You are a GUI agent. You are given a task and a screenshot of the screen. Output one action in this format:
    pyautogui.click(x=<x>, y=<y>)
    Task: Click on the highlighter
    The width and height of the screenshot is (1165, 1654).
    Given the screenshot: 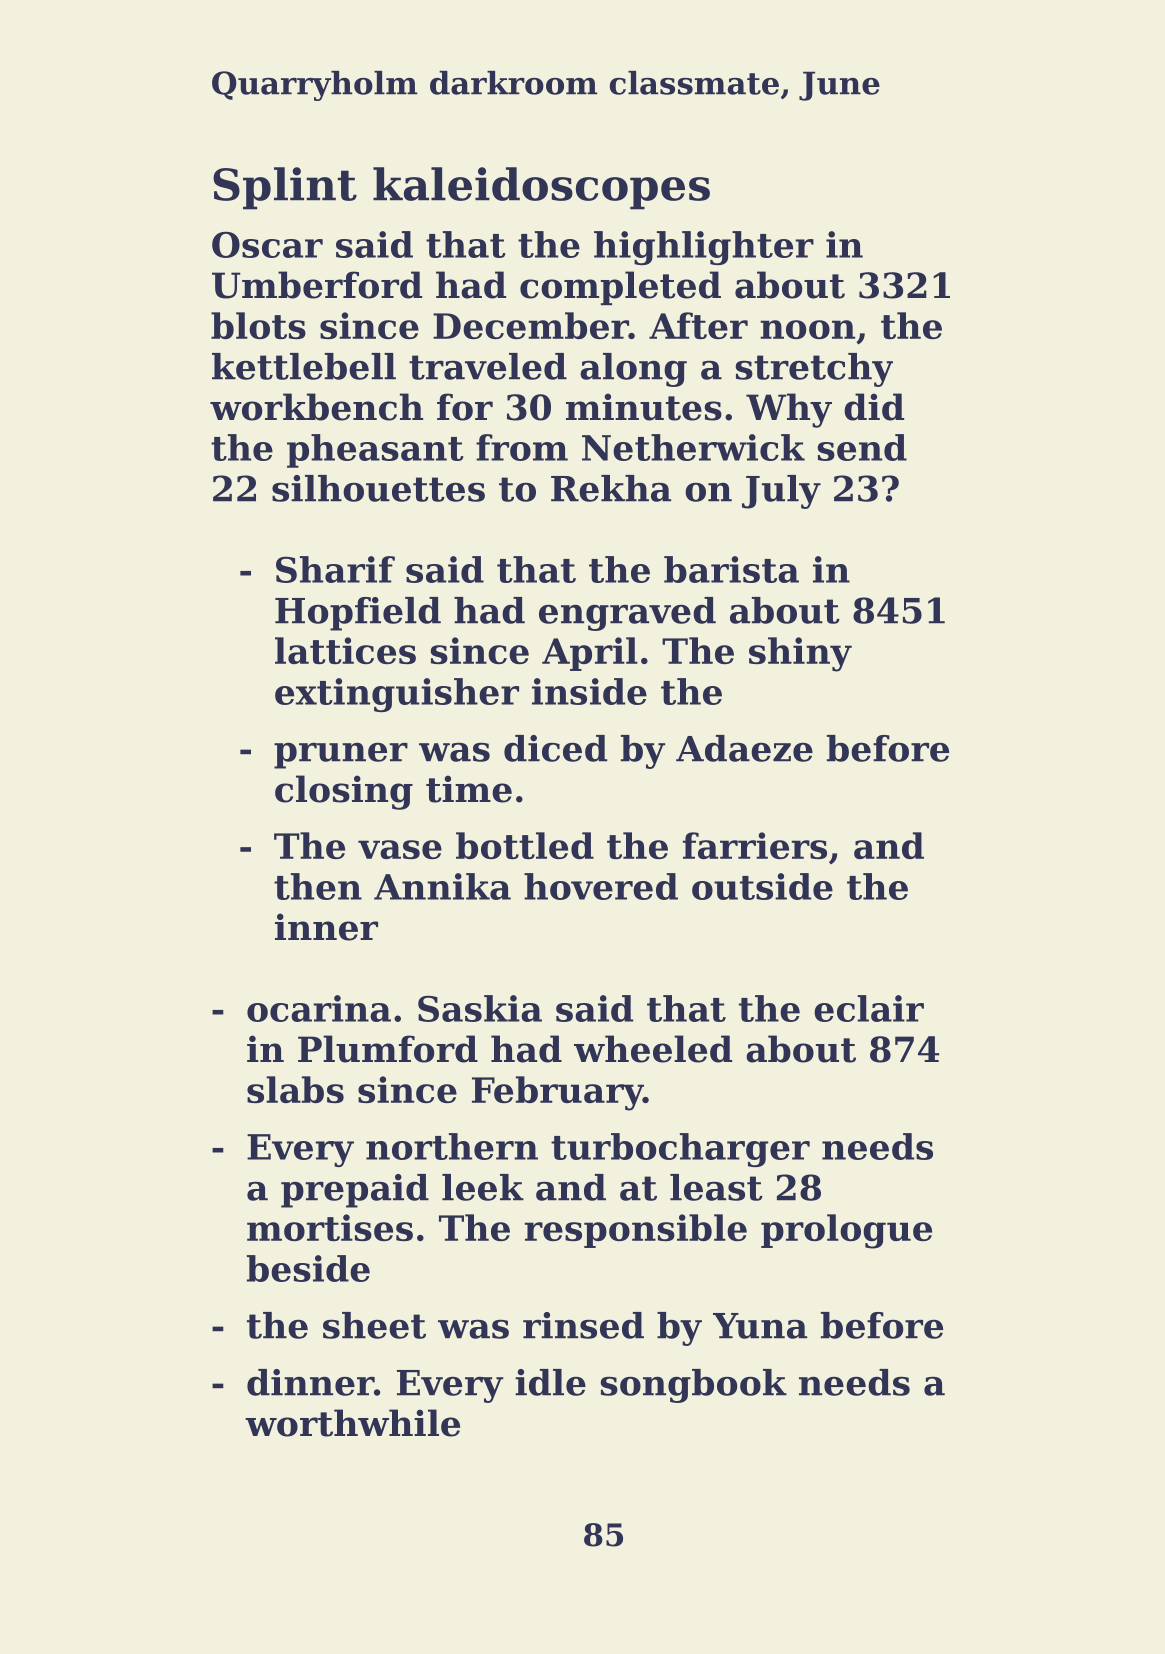 What is the action you would take?
    pyautogui.click(x=704, y=248)
